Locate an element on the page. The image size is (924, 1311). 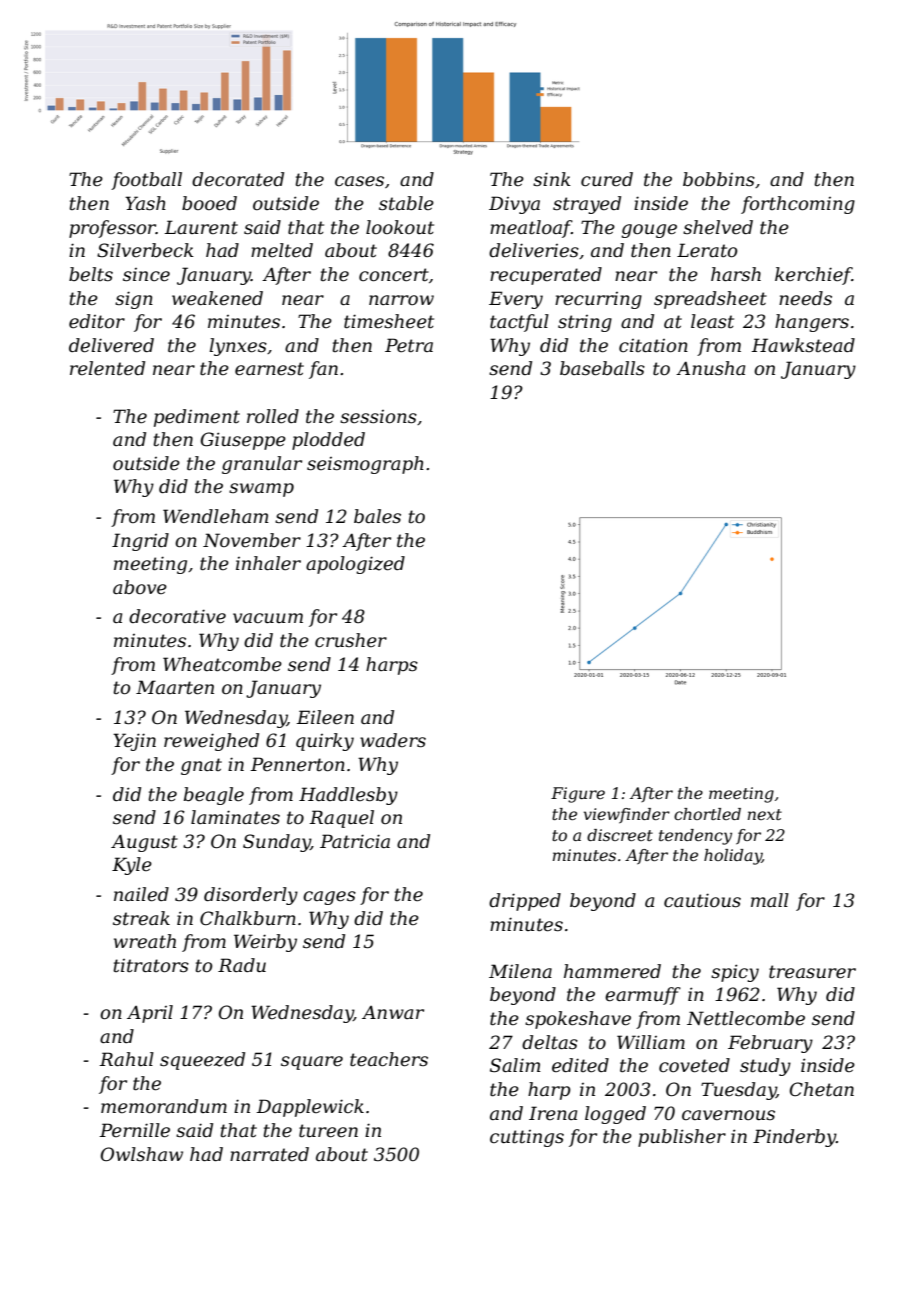
Anusha is located at coordinates (710, 368).
